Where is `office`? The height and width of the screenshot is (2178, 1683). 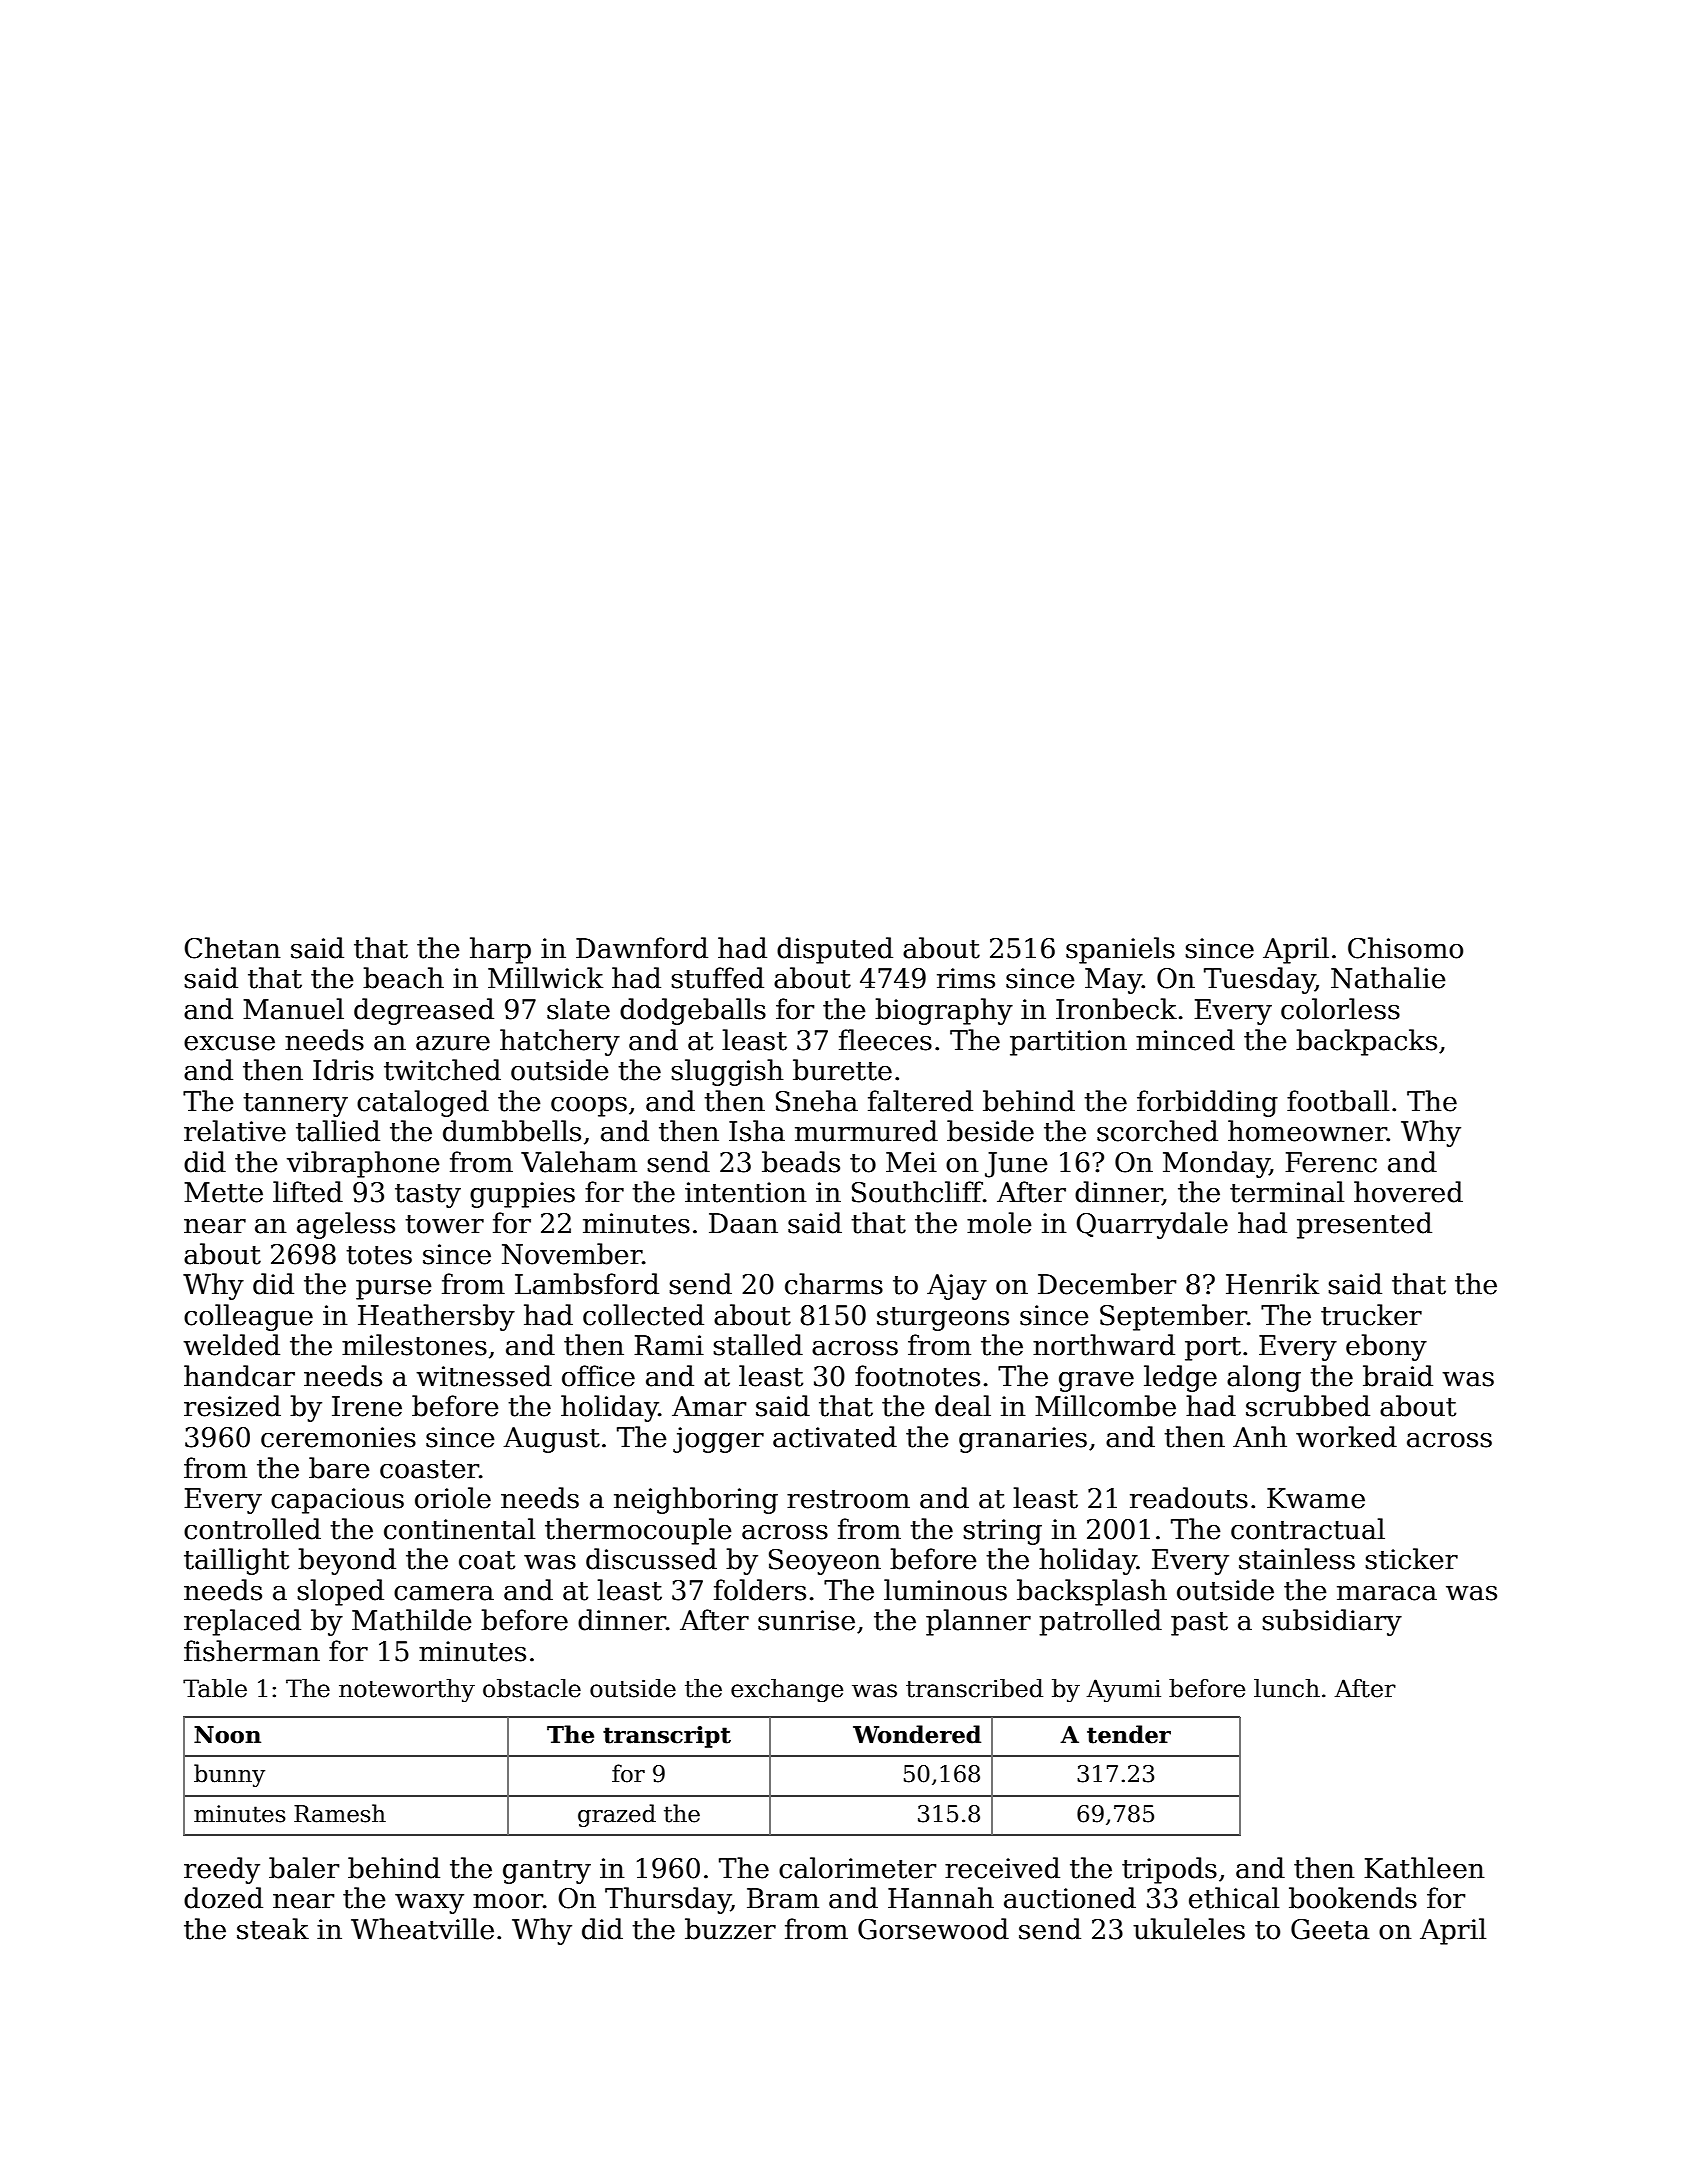 office is located at coordinates (598, 1376).
